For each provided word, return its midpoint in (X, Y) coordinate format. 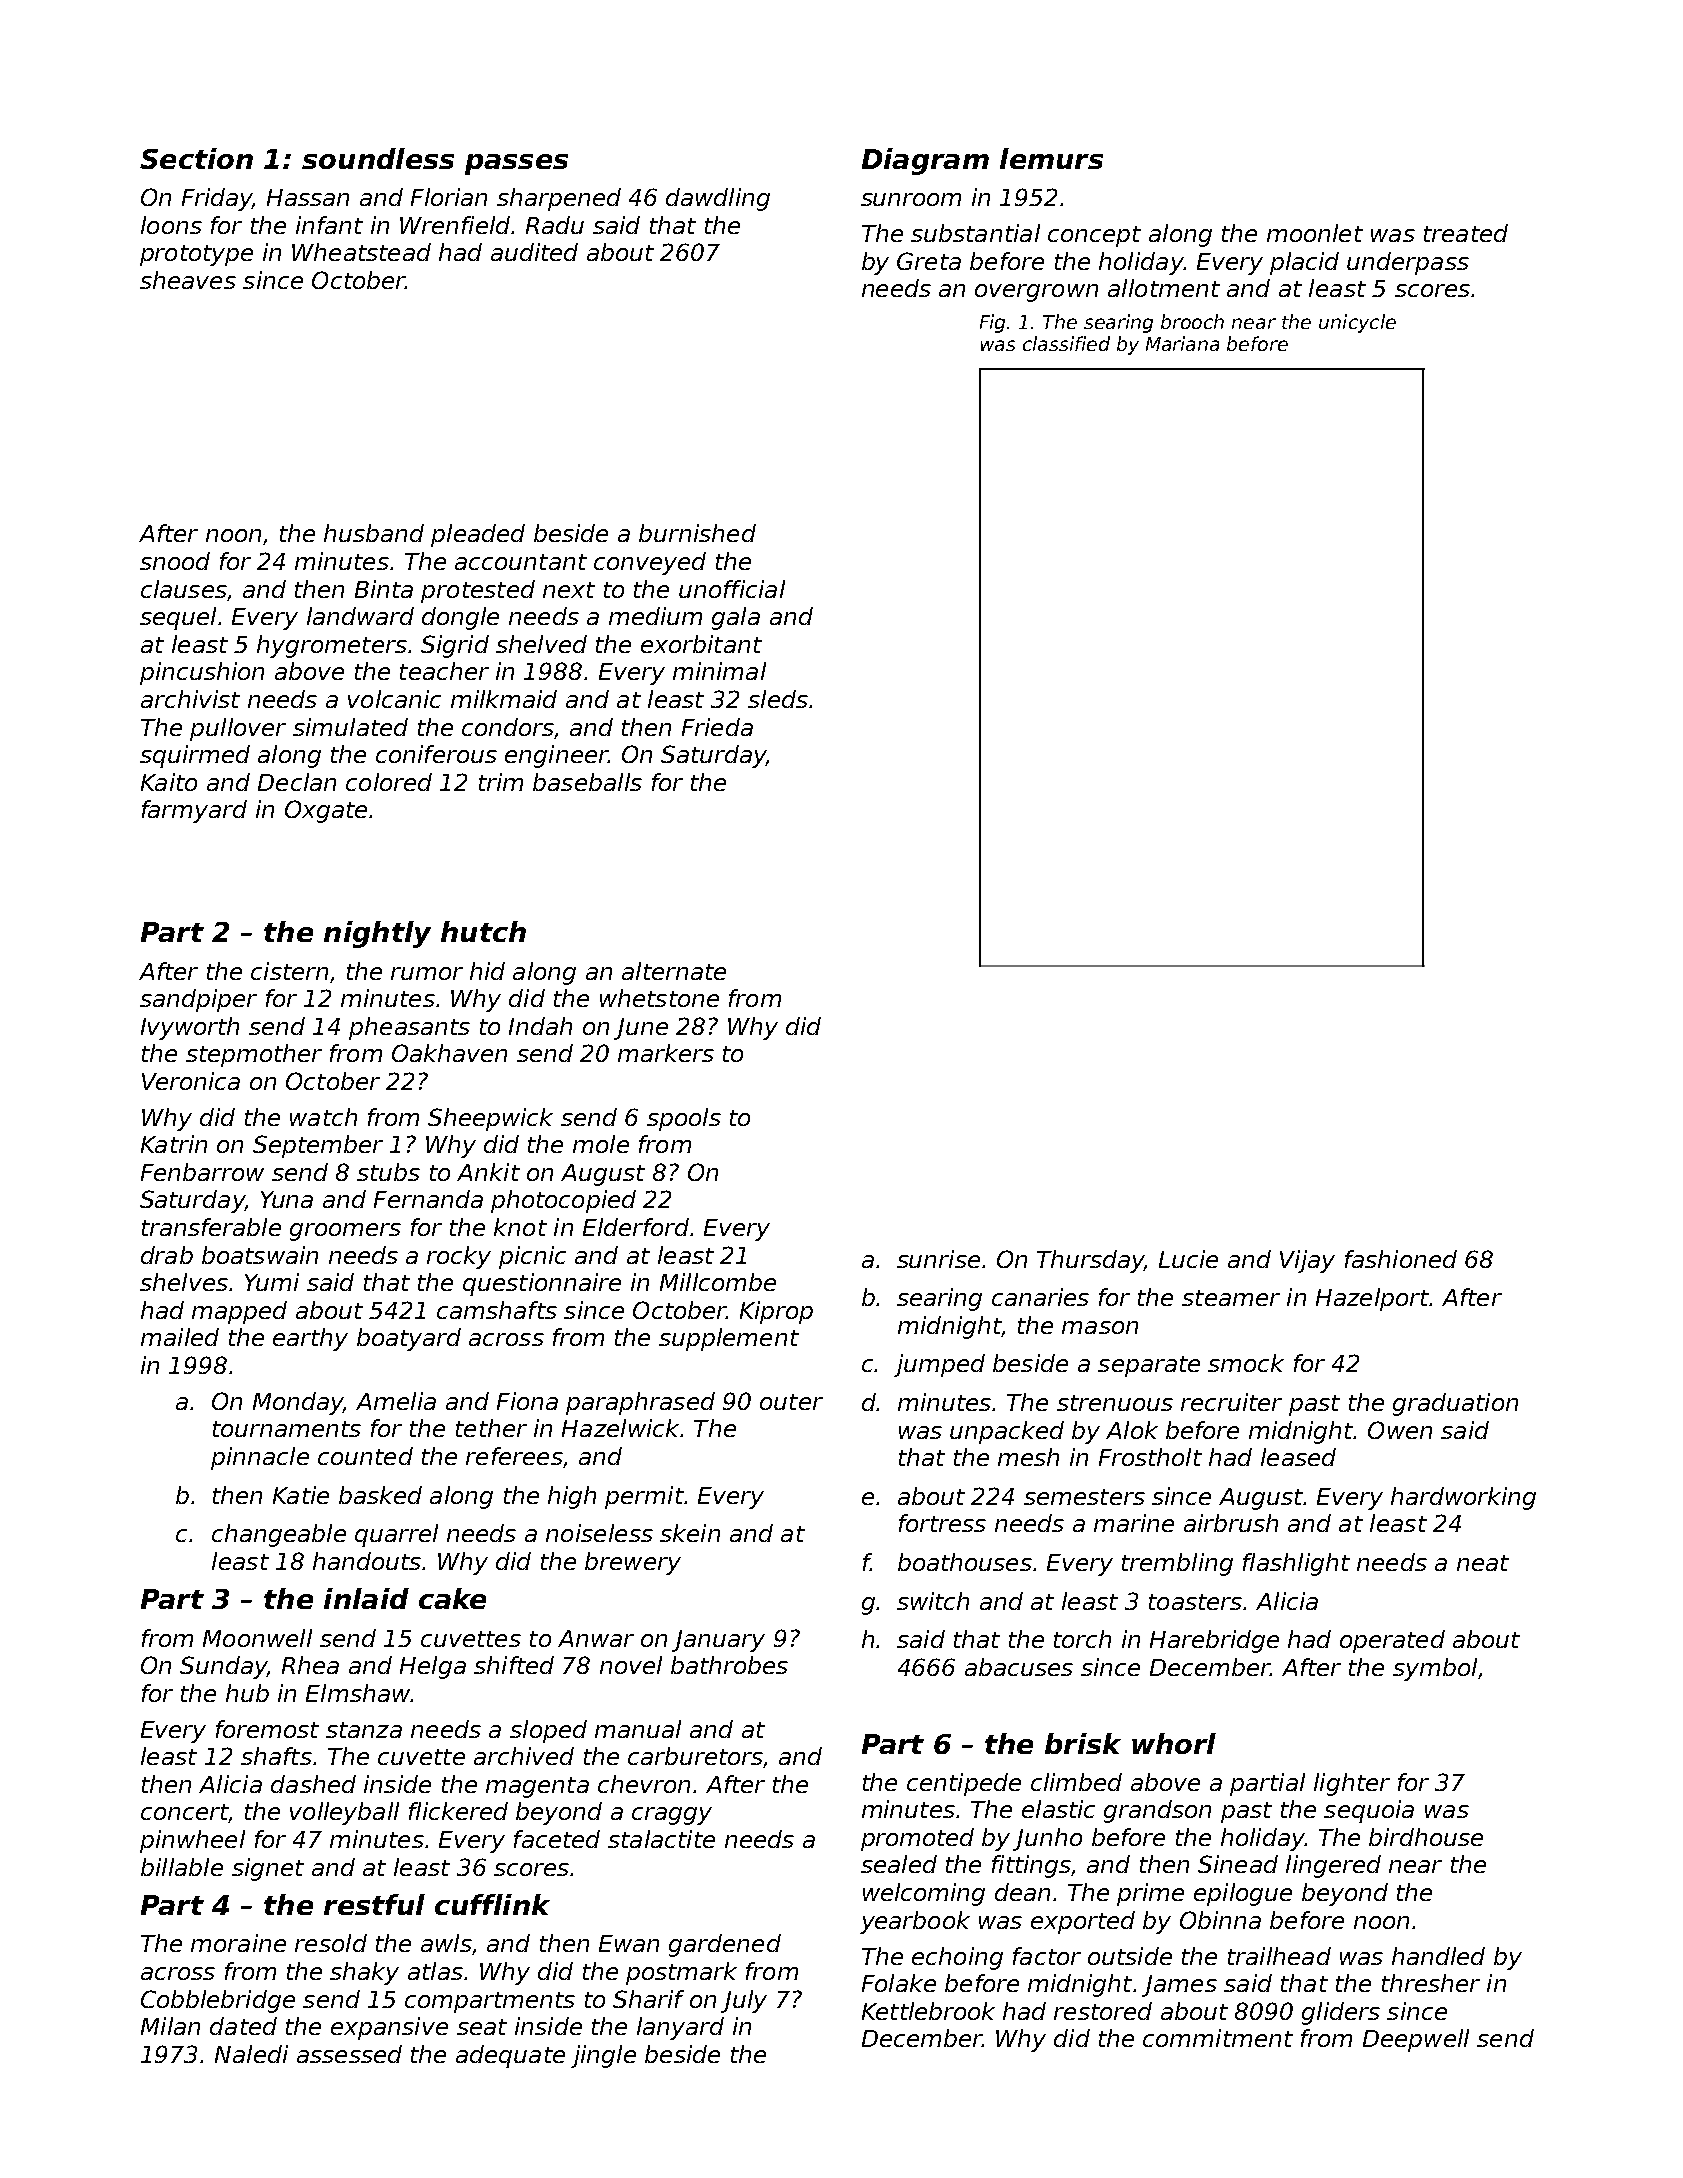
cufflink (492, 1904)
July (744, 2001)
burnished (697, 533)
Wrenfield (455, 225)
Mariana (1182, 343)
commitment (1218, 2038)
